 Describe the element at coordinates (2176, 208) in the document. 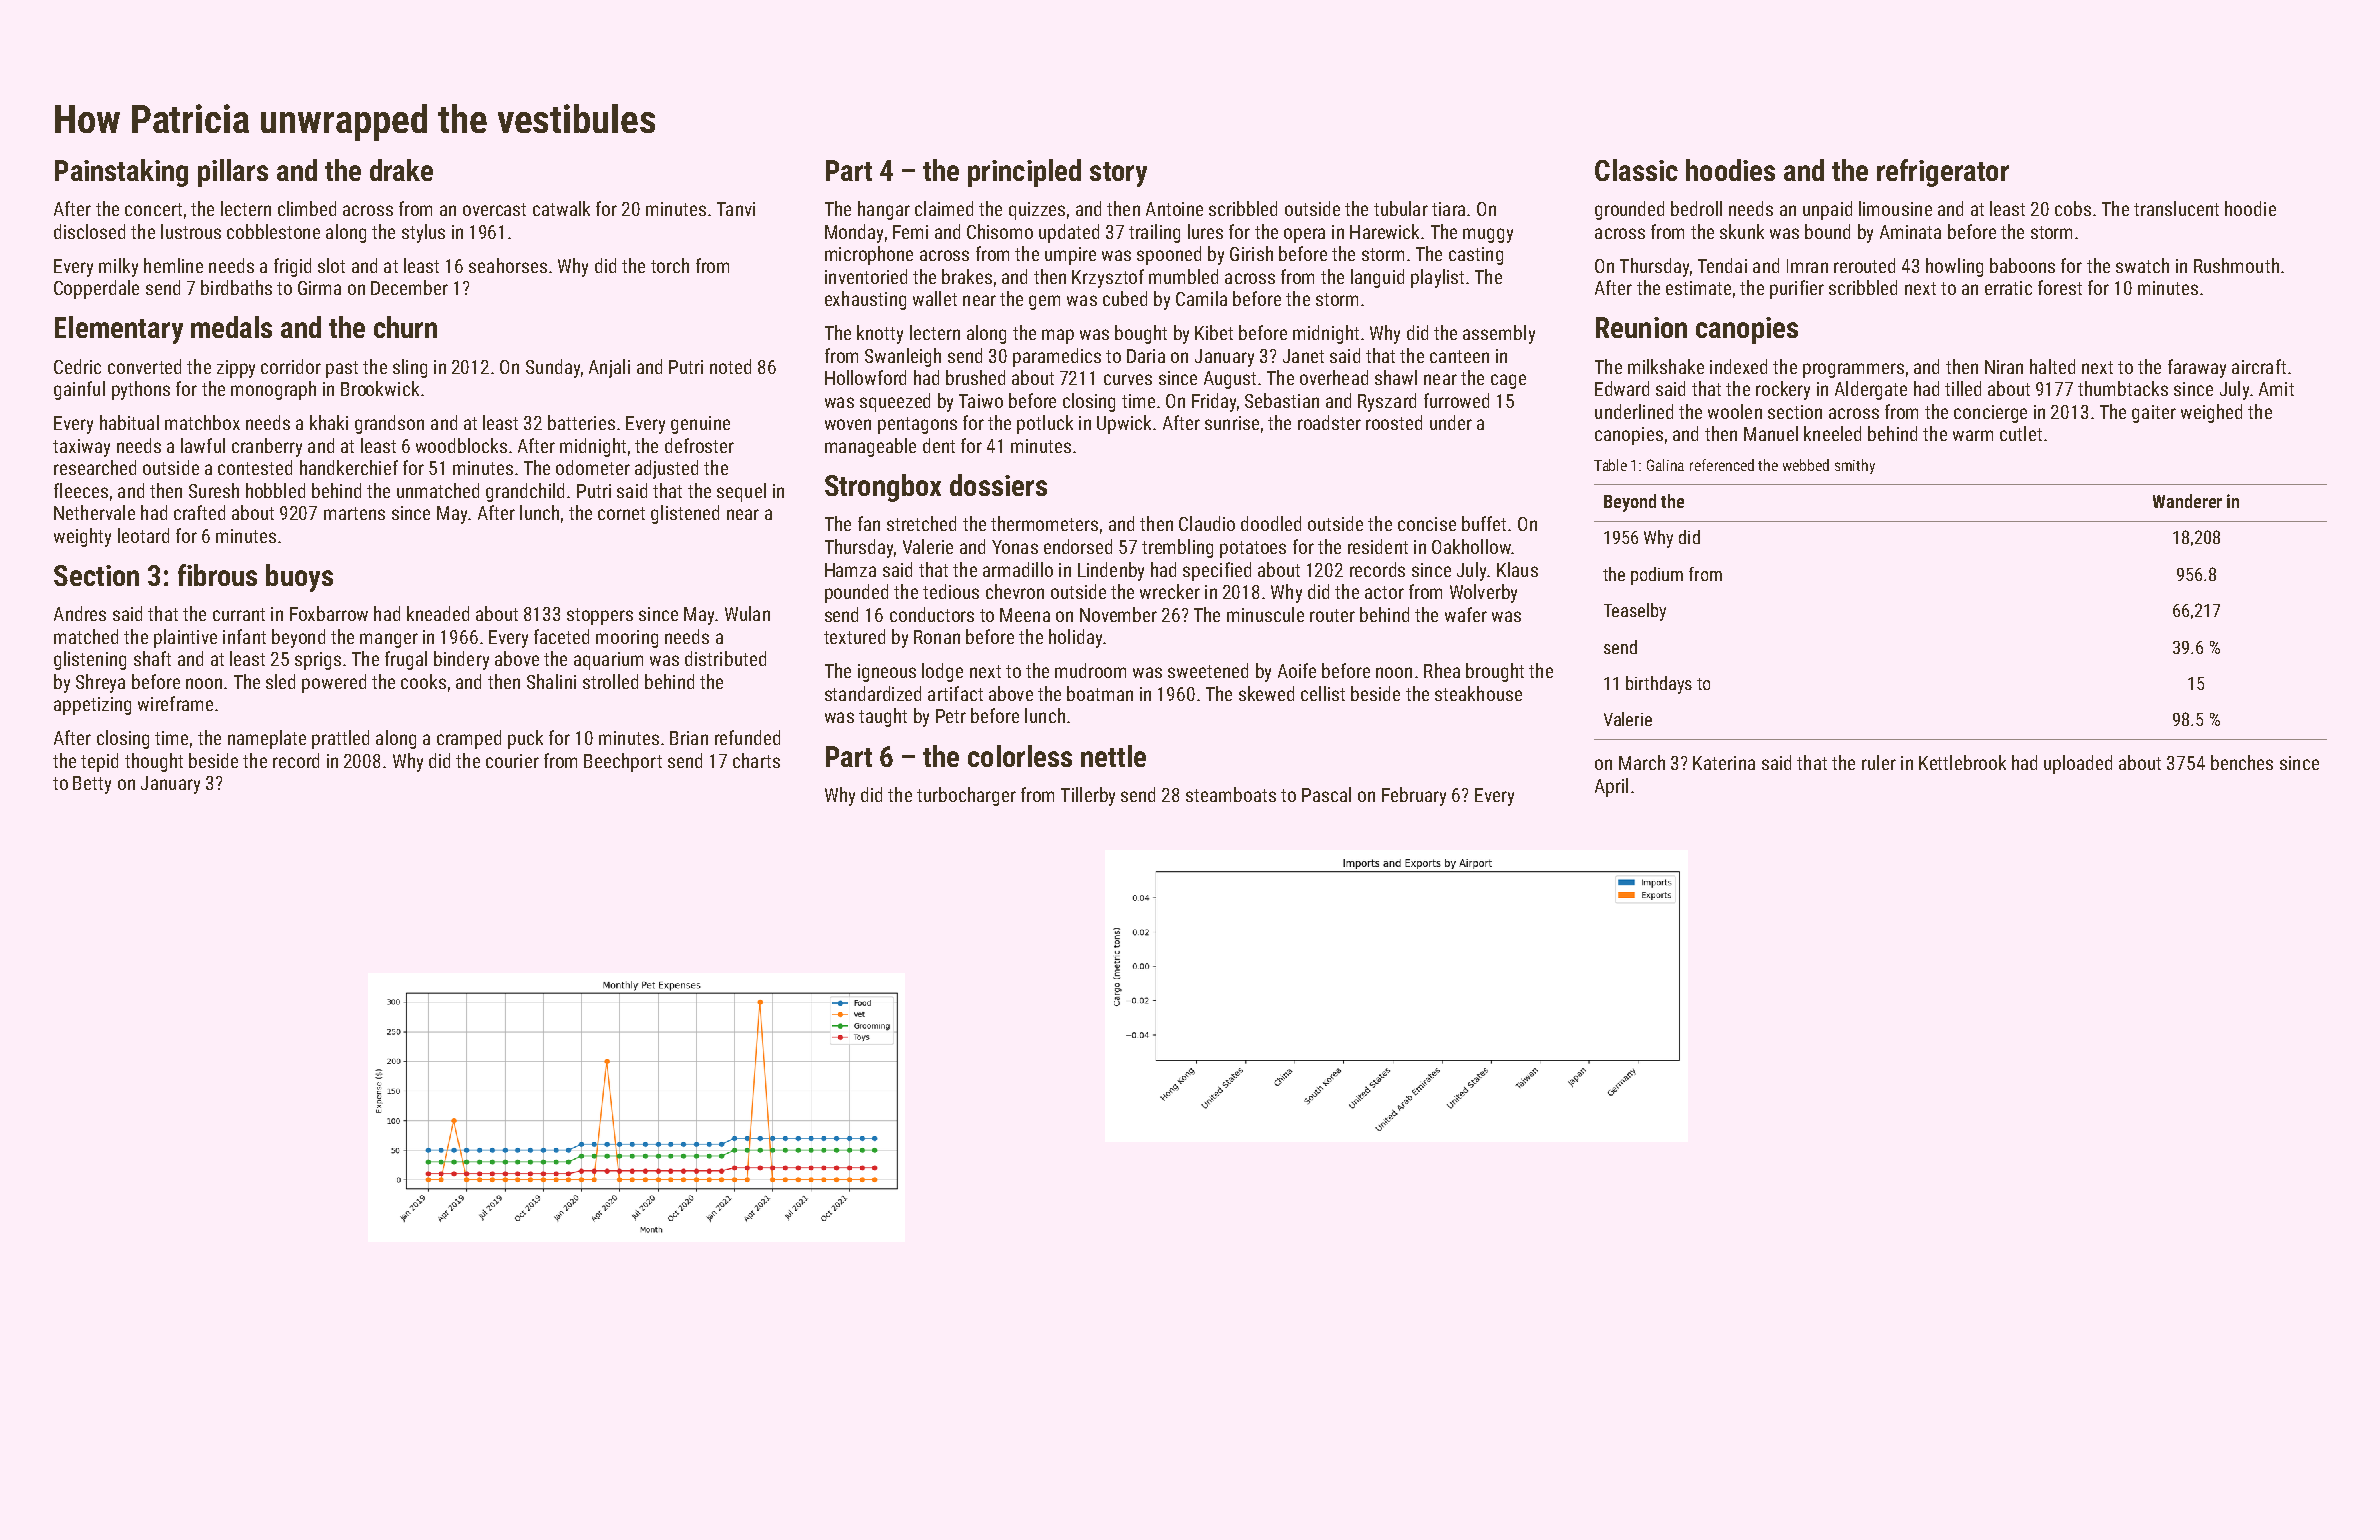

I see `translucent` at that location.
